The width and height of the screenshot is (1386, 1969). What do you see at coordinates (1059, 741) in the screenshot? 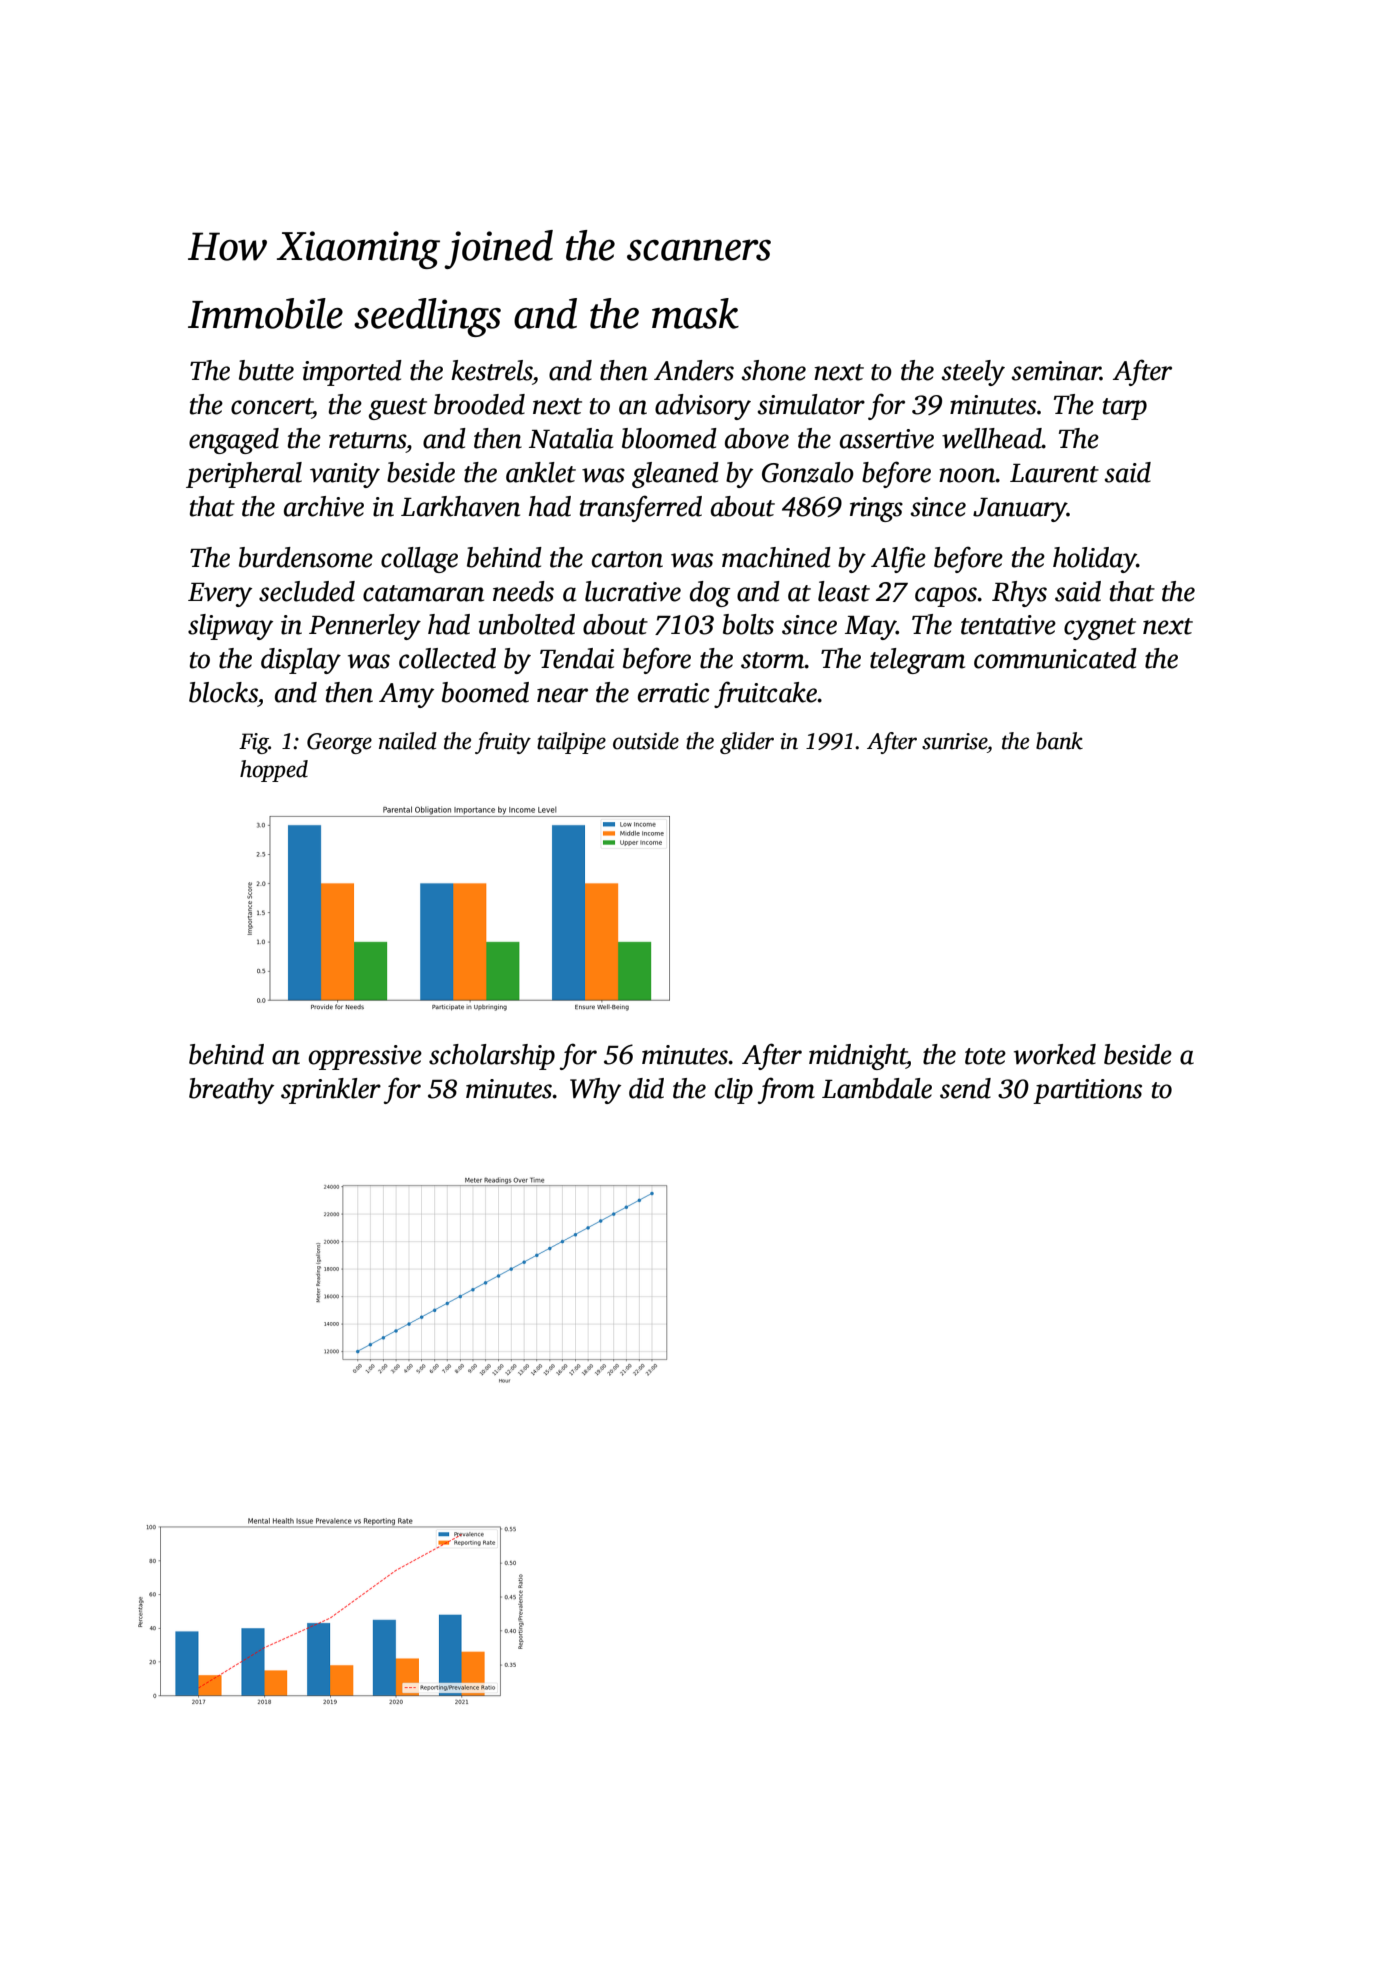
I see `bank` at bounding box center [1059, 741].
